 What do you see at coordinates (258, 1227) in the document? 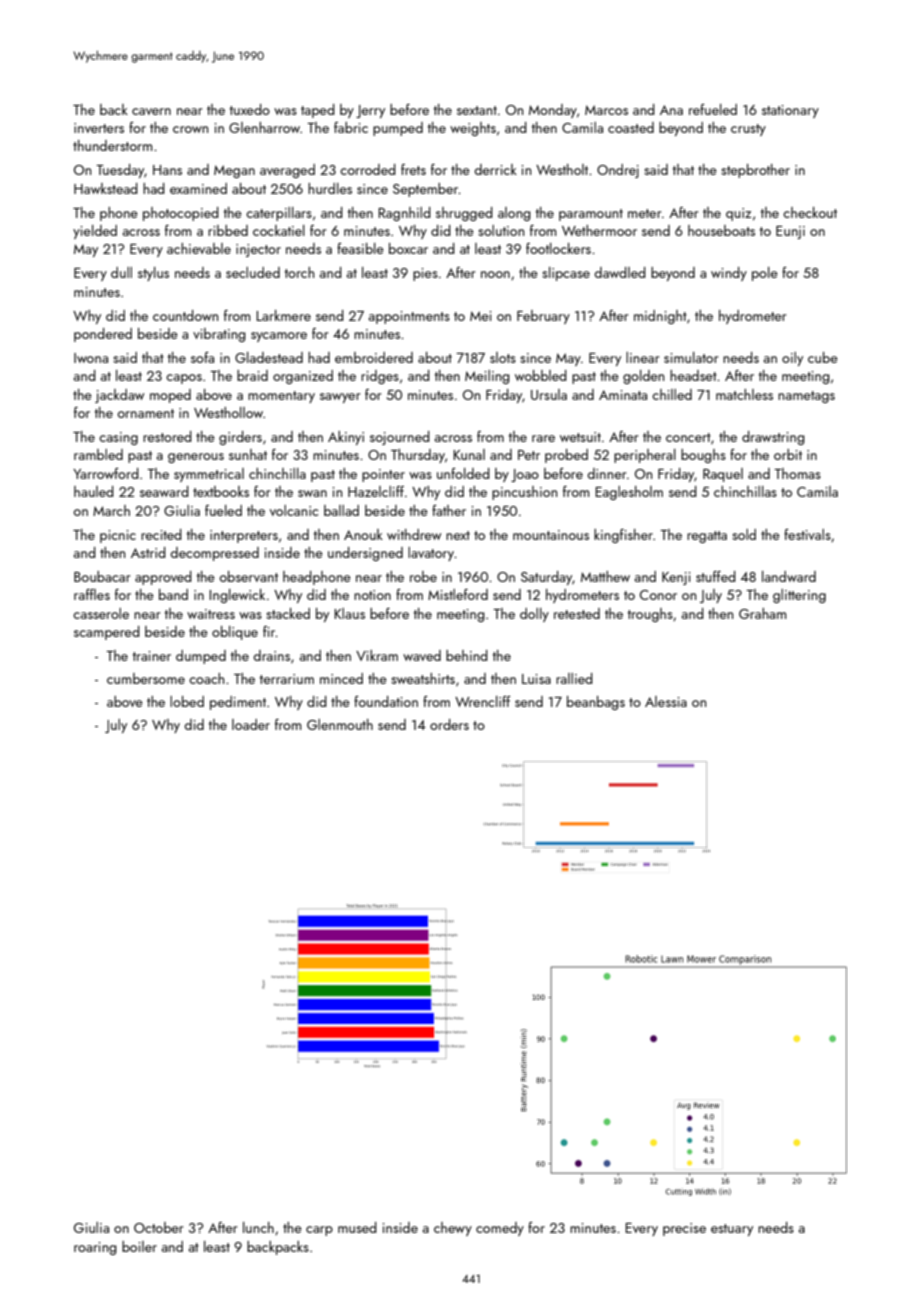
I see `lunch` at bounding box center [258, 1227].
